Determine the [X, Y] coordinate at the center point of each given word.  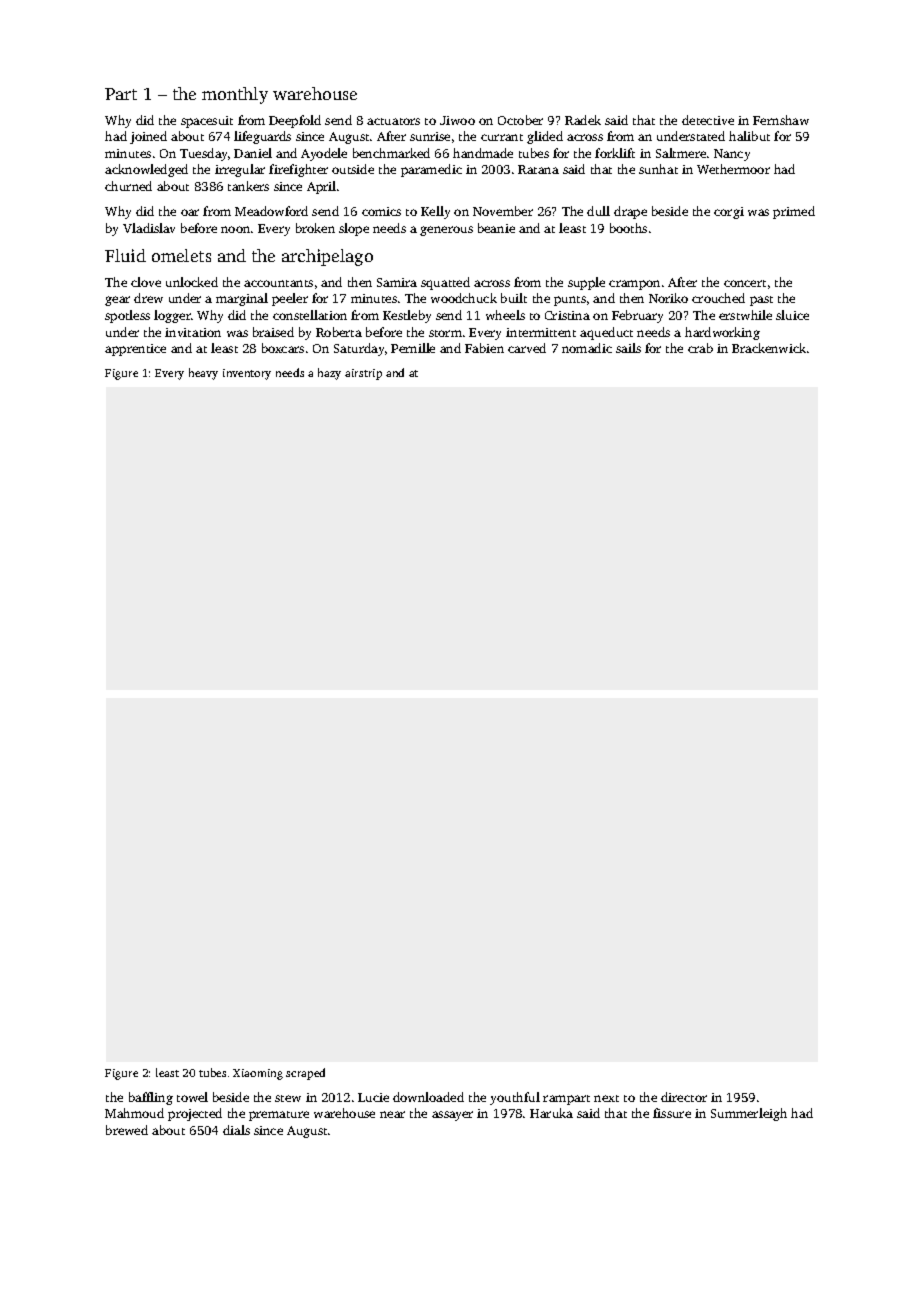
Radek [583, 120]
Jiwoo [457, 120]
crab [700, 348]
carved [527, 348]
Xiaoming [258, 1074]
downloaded [428, 1097]
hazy [329, 374]
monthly [235, 95]
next [606, 1098]
